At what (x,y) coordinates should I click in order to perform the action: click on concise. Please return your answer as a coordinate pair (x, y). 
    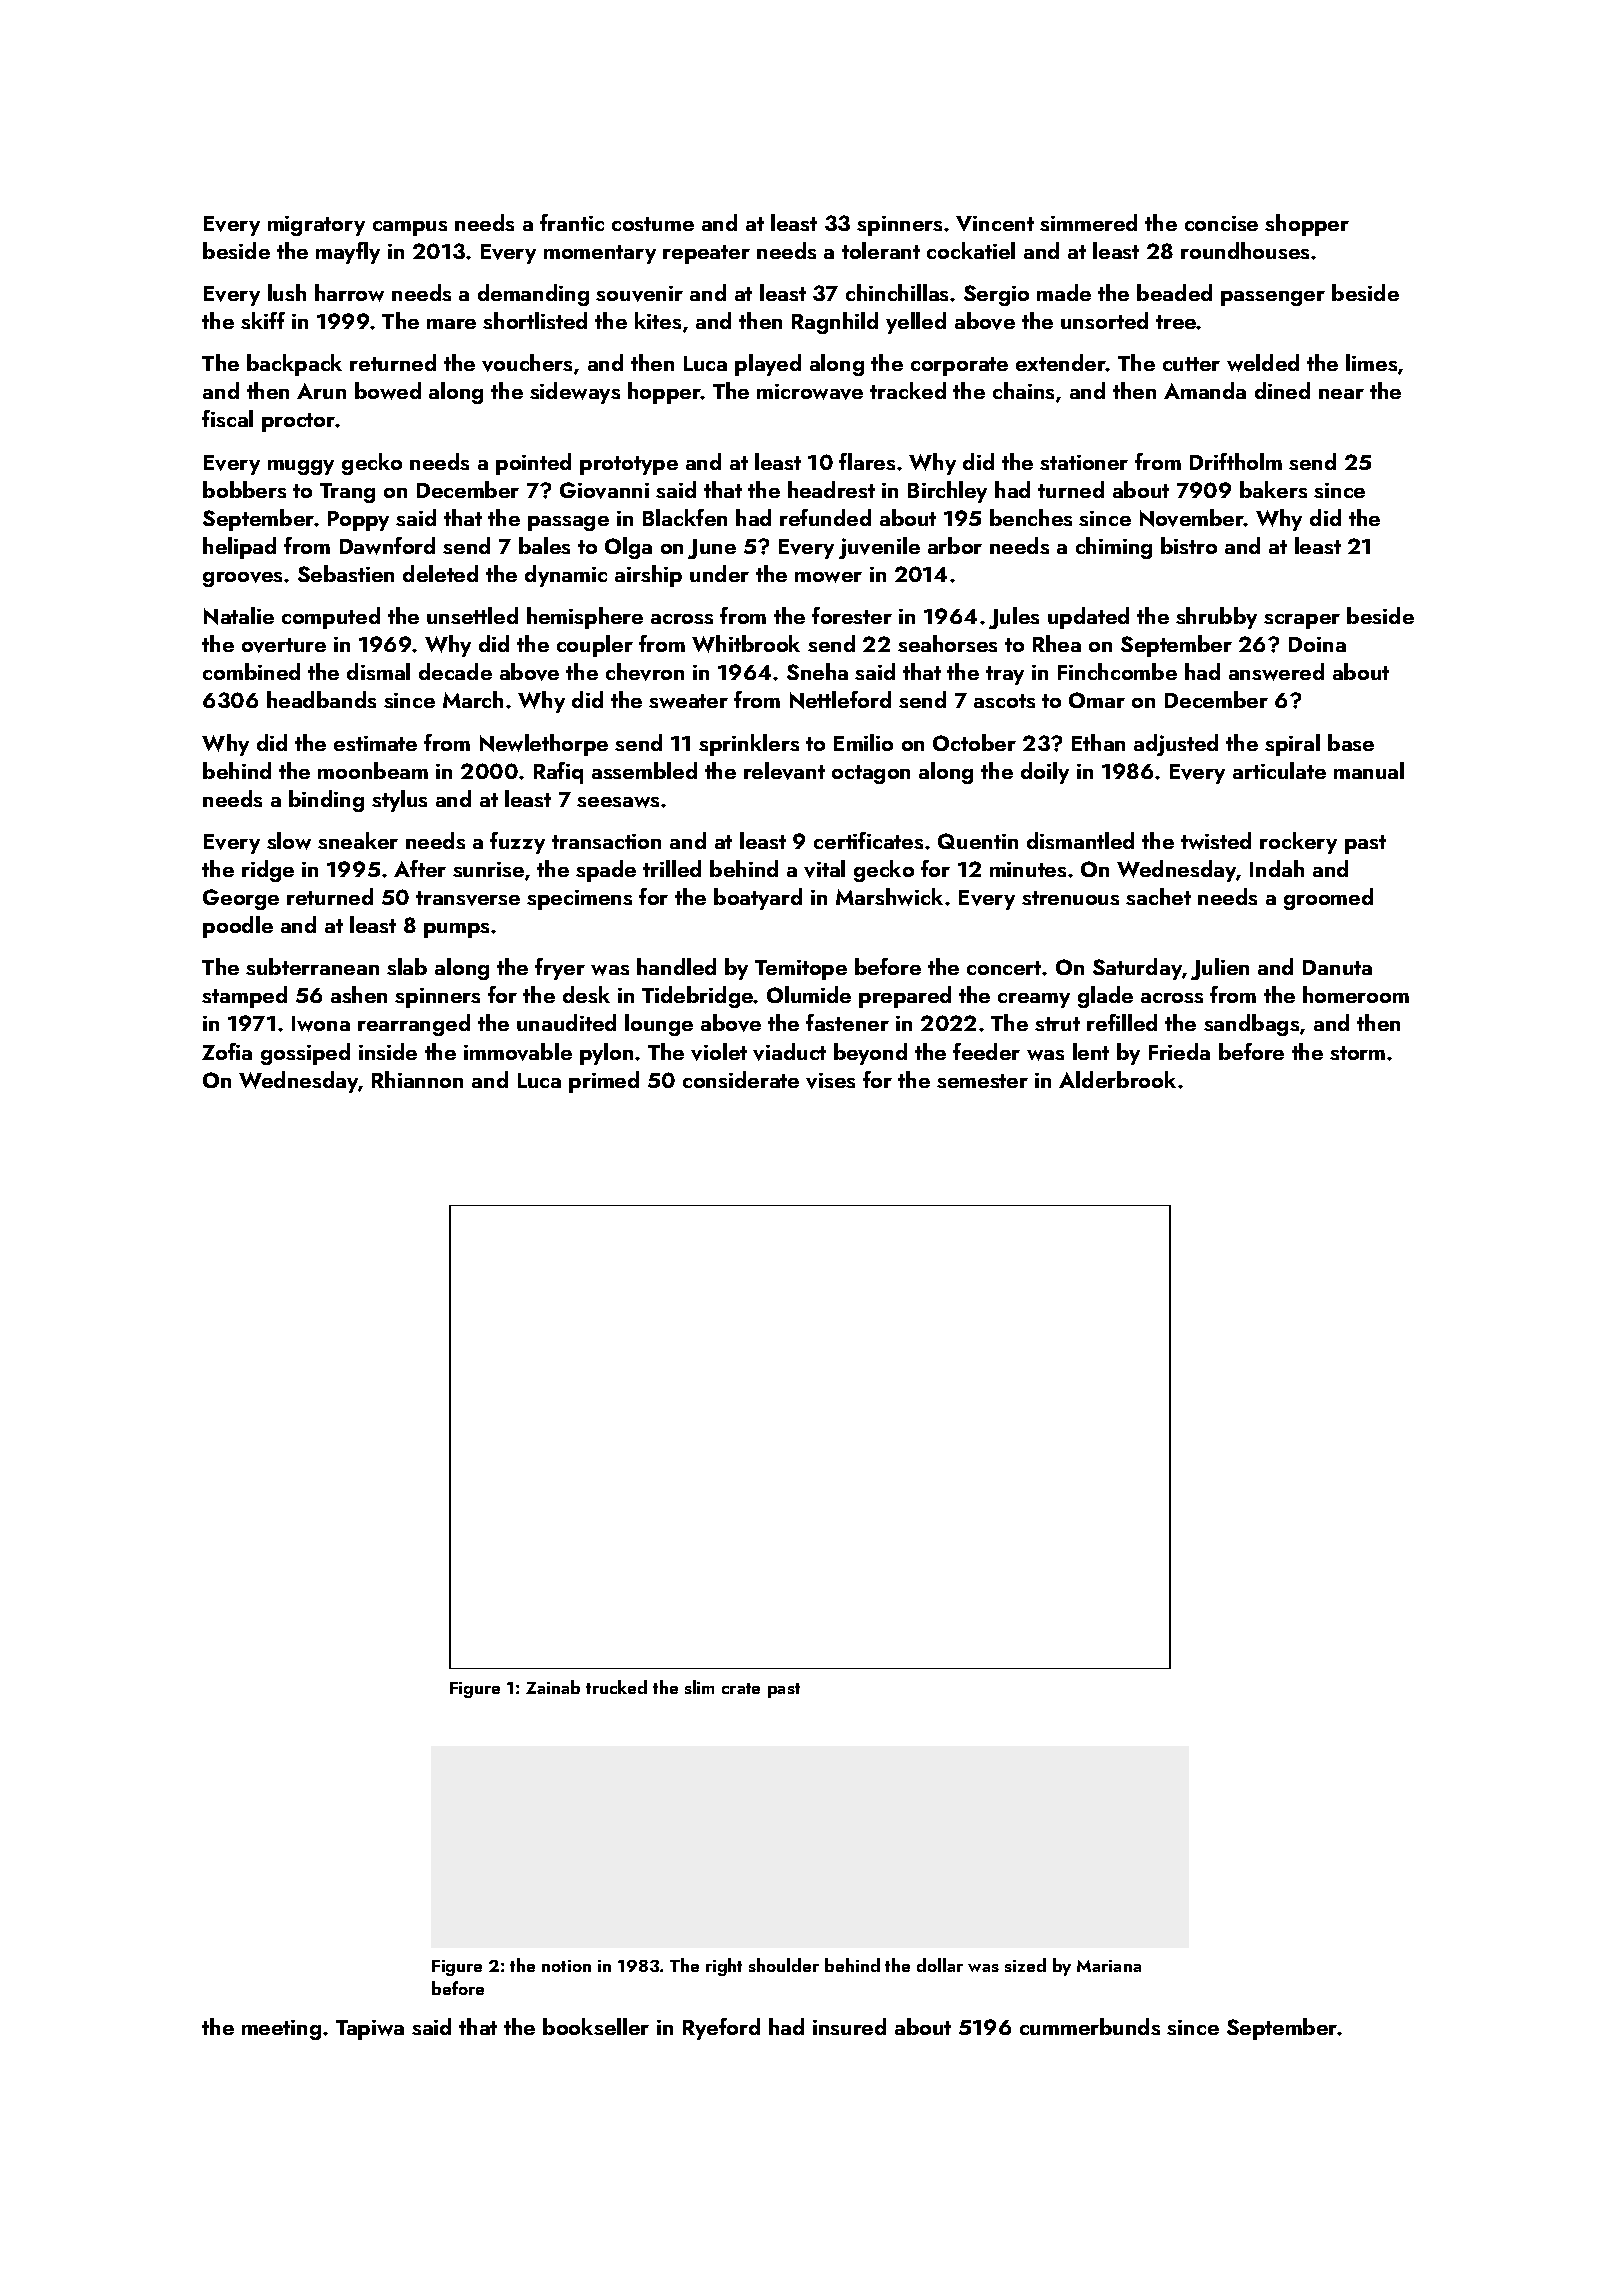
    Looking at the image, I should click on (1221, 223).
